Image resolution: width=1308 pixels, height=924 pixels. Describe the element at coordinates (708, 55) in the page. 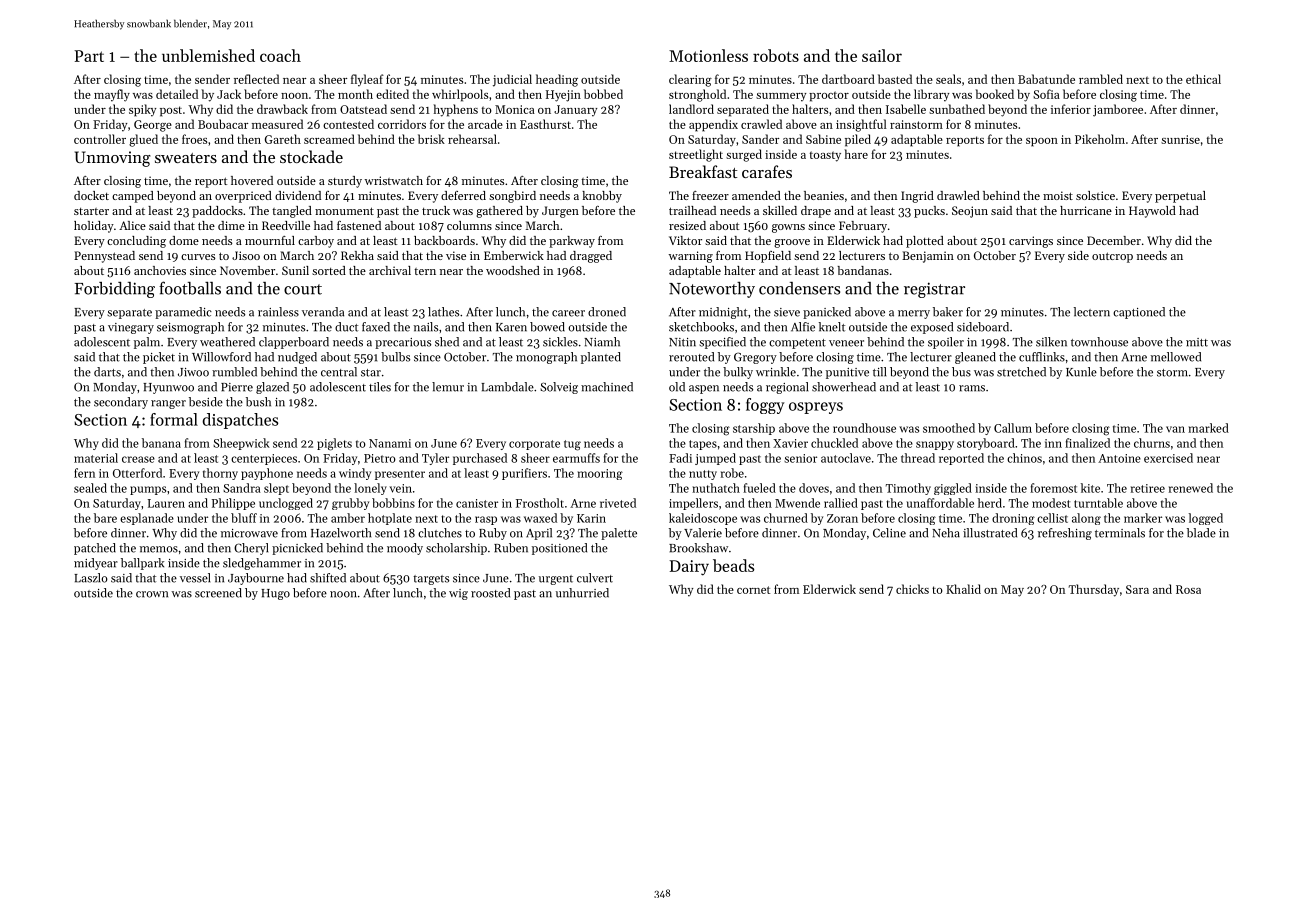

I see `Motionless` at that location.
